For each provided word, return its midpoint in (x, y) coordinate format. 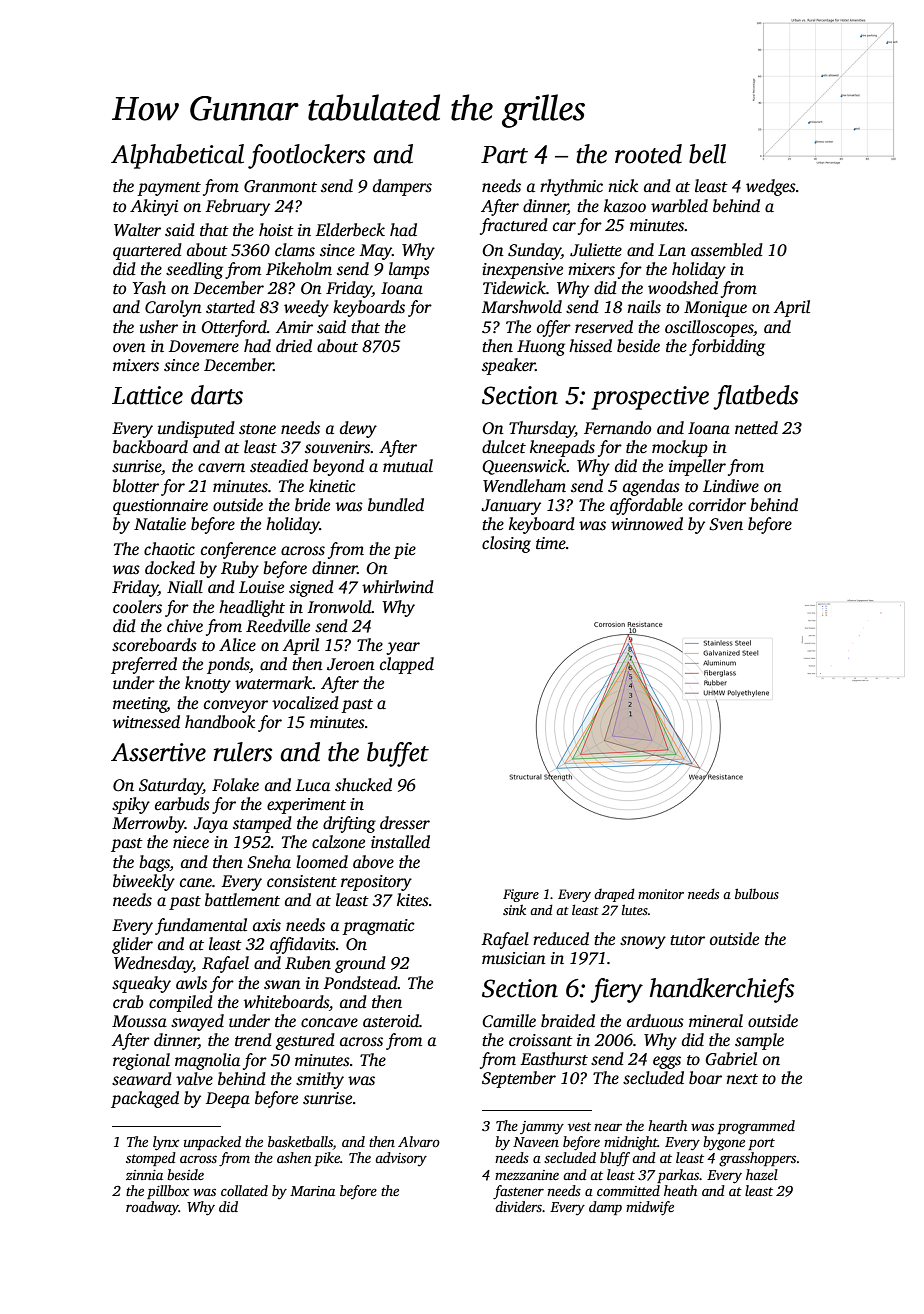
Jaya (210, 825)
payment (169, 189)
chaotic (169, 549)
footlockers (306, 156)
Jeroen (351, 664)
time (551, 543)
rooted (648, 154)
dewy (358, 429)
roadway (152, 1208)
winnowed (647, 524)
